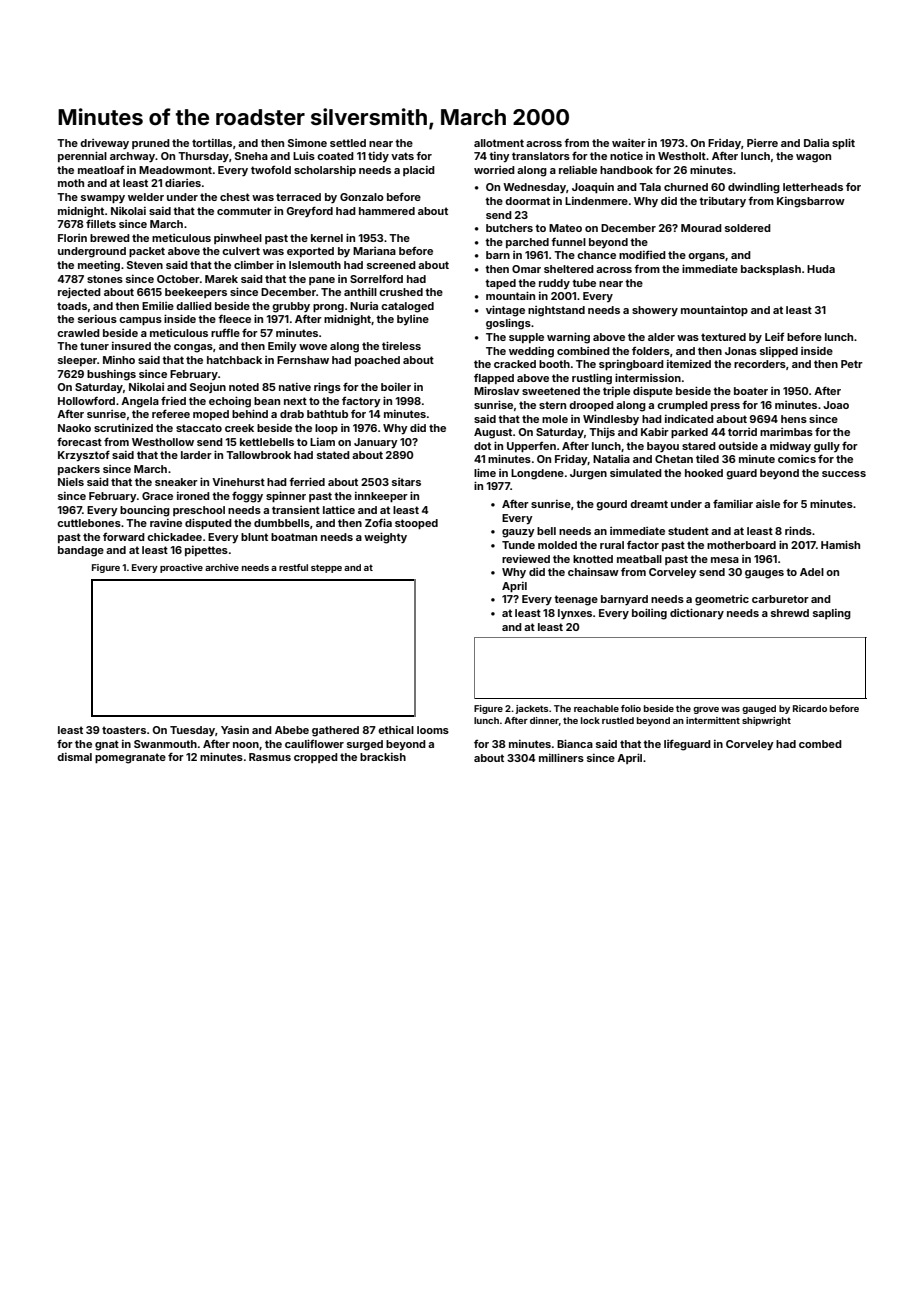 The width and height of the screenshot is (924, 1308). What do you see at coordinates (81, 551) in the screenshot?
I see `bandage` at bounding box center [81, 551].
